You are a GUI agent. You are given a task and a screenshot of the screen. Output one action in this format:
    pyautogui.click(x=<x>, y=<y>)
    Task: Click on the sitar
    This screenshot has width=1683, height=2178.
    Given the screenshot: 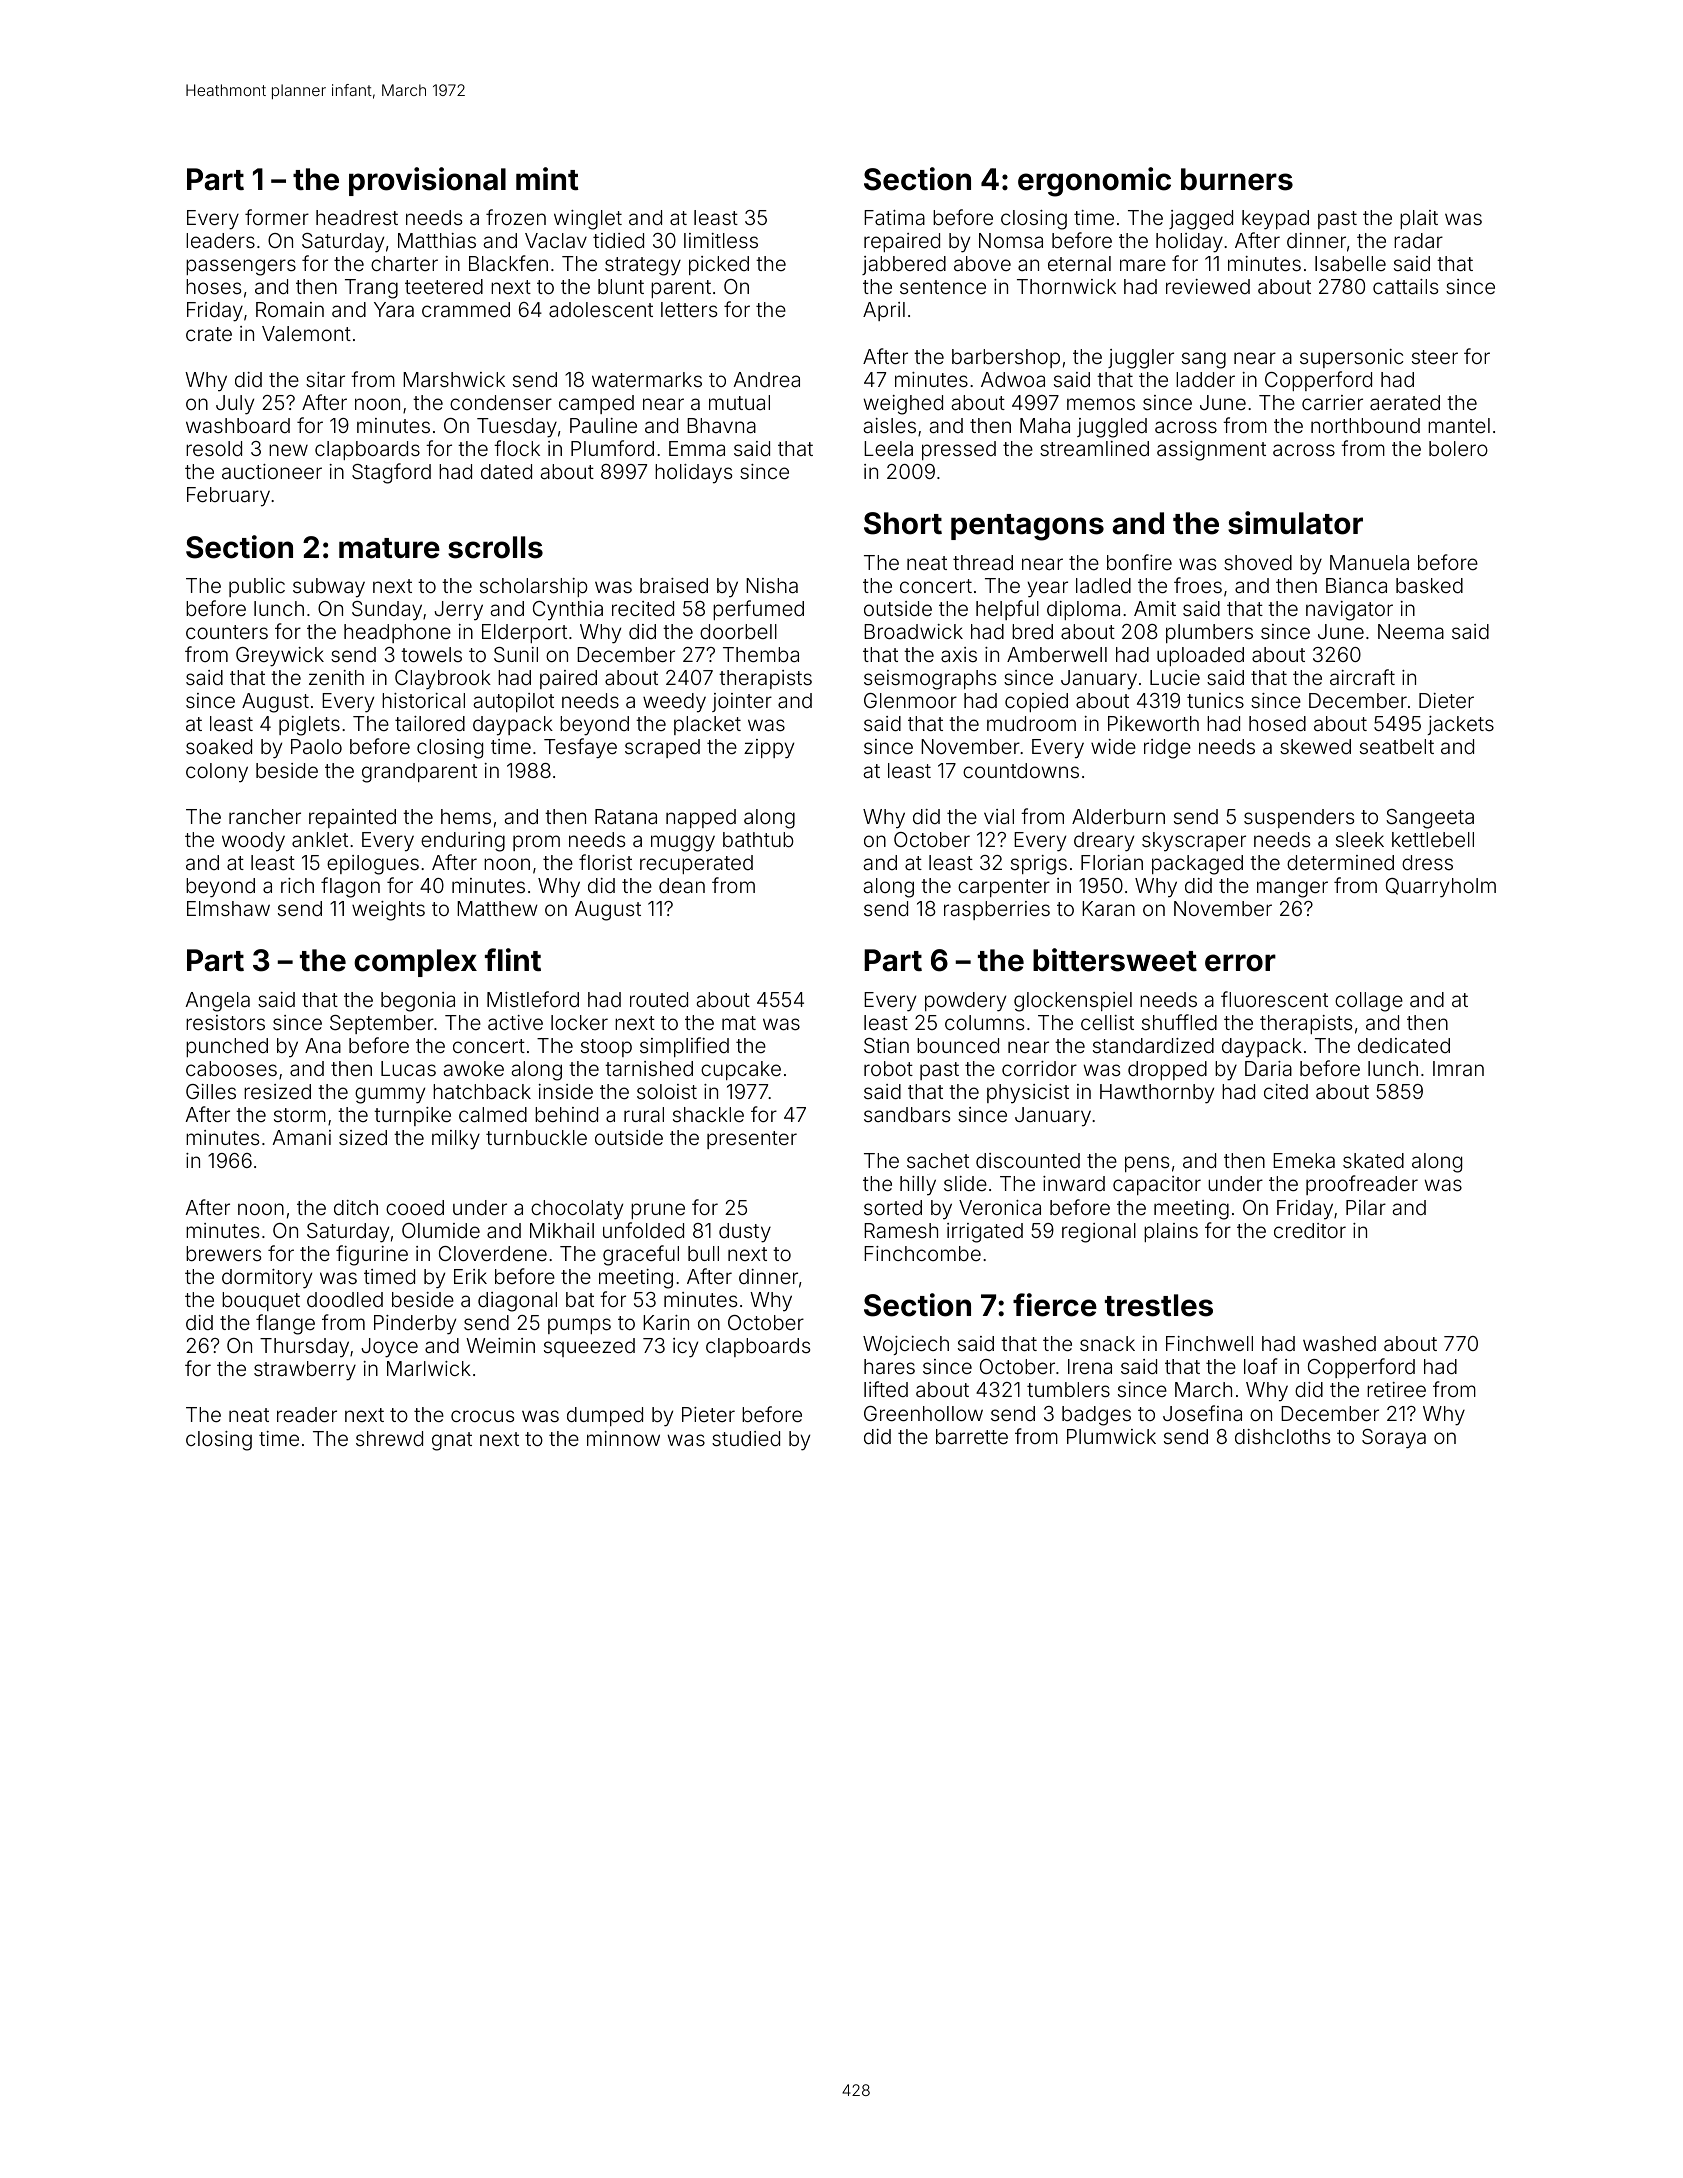 What is the action you would take?
    pyautogui.click(x=325, y=379)
